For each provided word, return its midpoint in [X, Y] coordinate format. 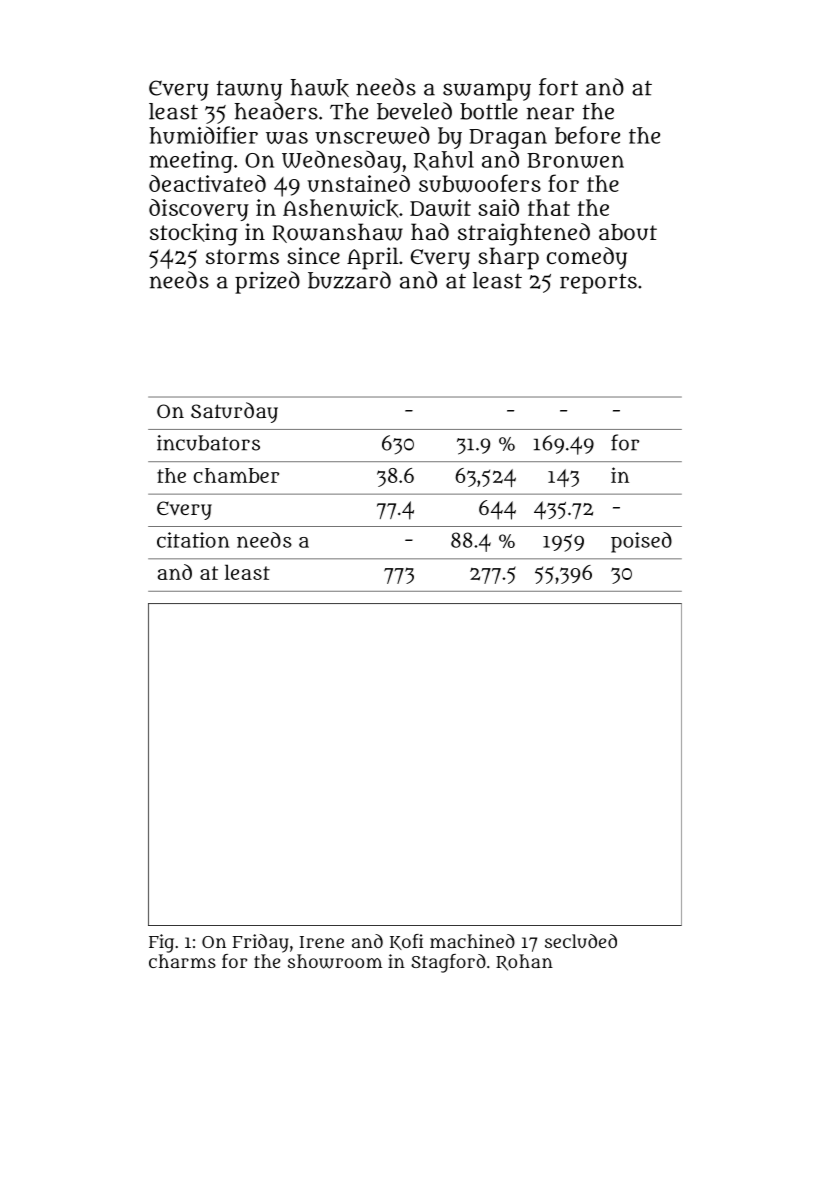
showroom [335, 961]
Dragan [508, 139]
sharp [508, 258]
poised [641, 542]
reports [598, 283]
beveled [414, 111]
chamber [236, 475]
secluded [581, 941]
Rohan [524, 962]
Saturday [234, 412]
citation [193, 540]
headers [276, 111]
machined [472, 941]
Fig [161, 943]
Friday [261, 943]
